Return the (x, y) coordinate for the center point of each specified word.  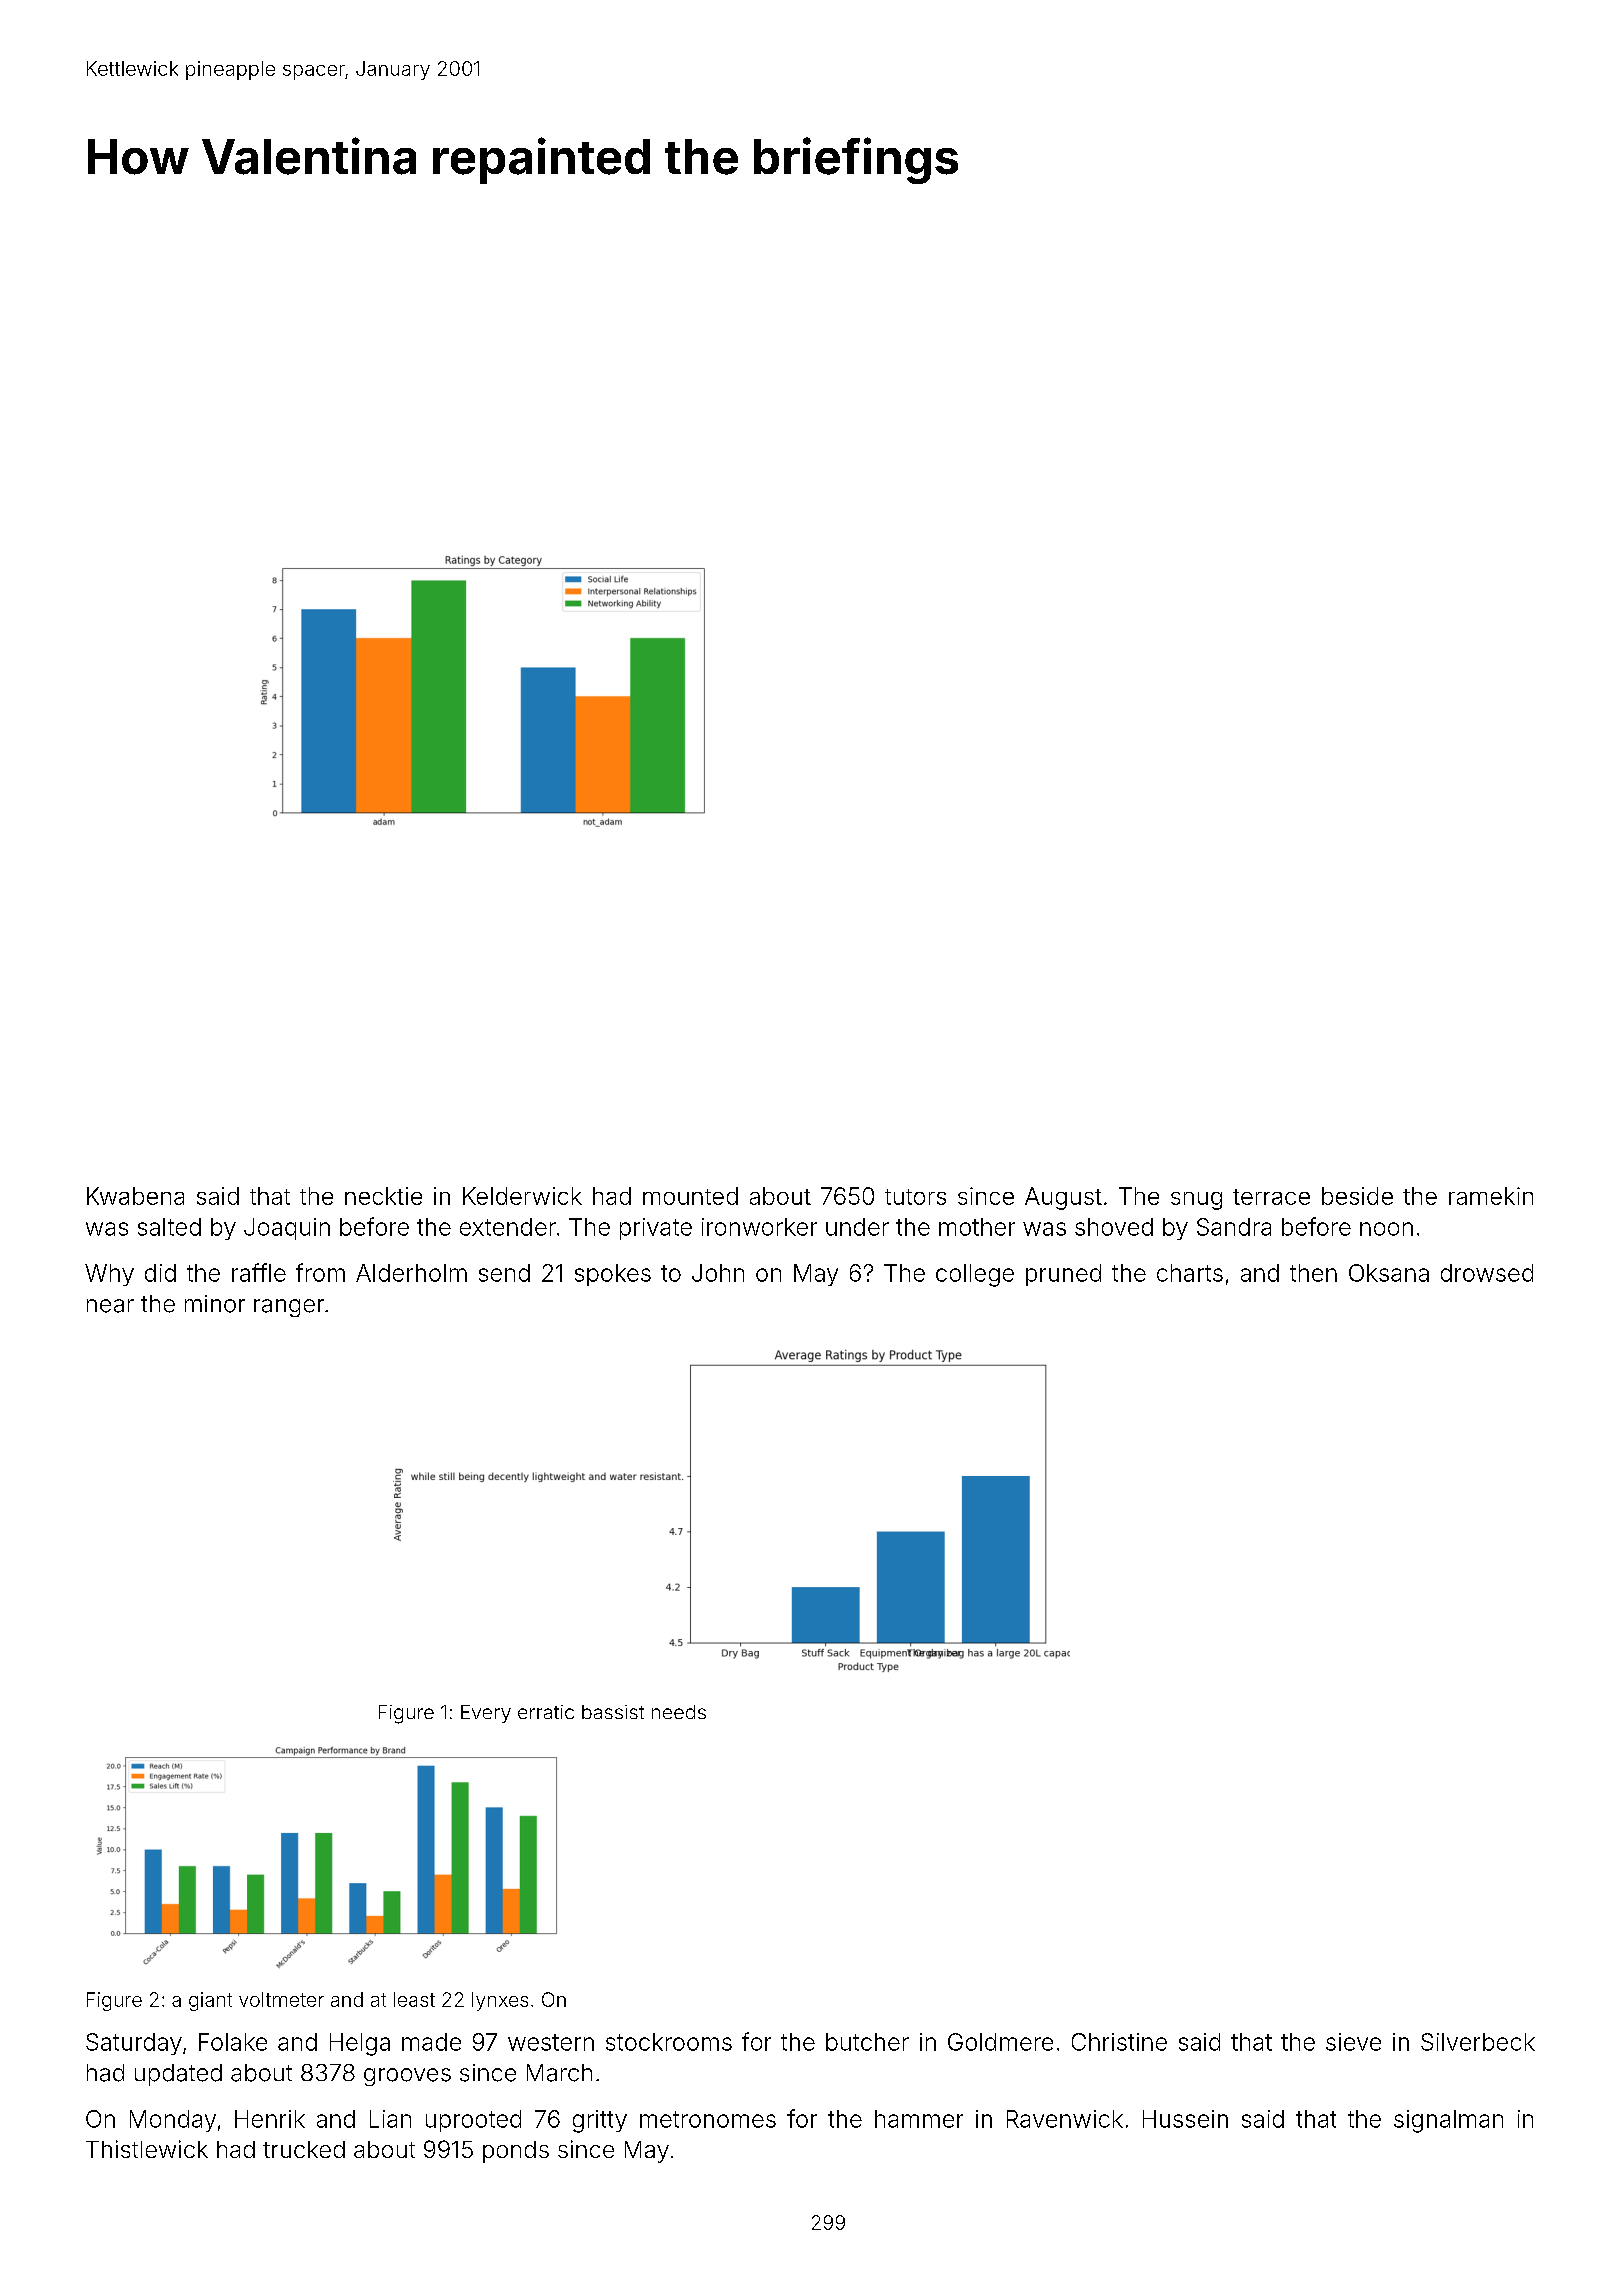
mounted (690, 1196)
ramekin (1491, 1196)
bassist (613, 1712)
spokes (613, 1275)
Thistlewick (147, 2149)
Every (486, 1714)
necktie (383, 1196)
